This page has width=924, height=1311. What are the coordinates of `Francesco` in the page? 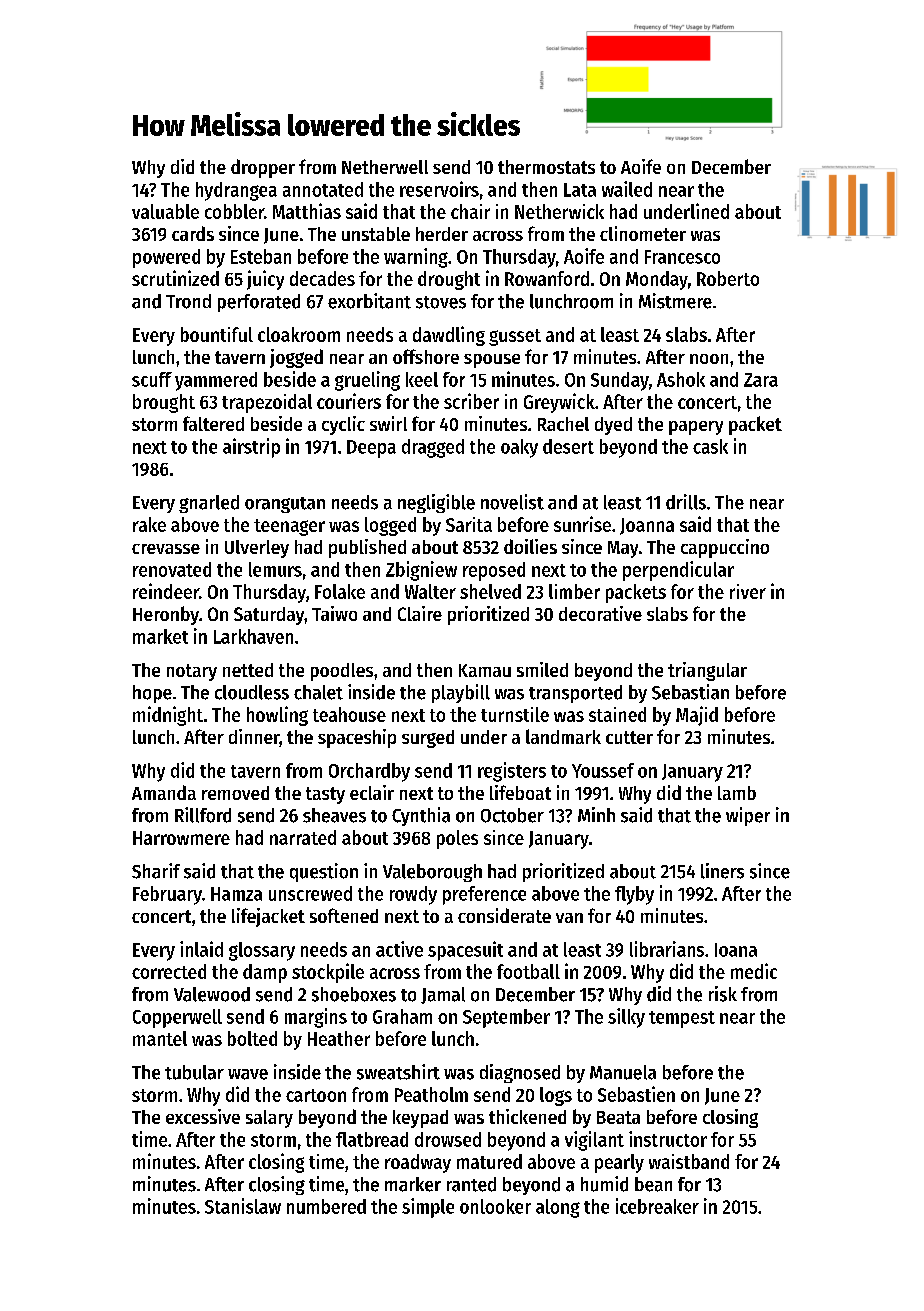 It's located at (682, 257).
